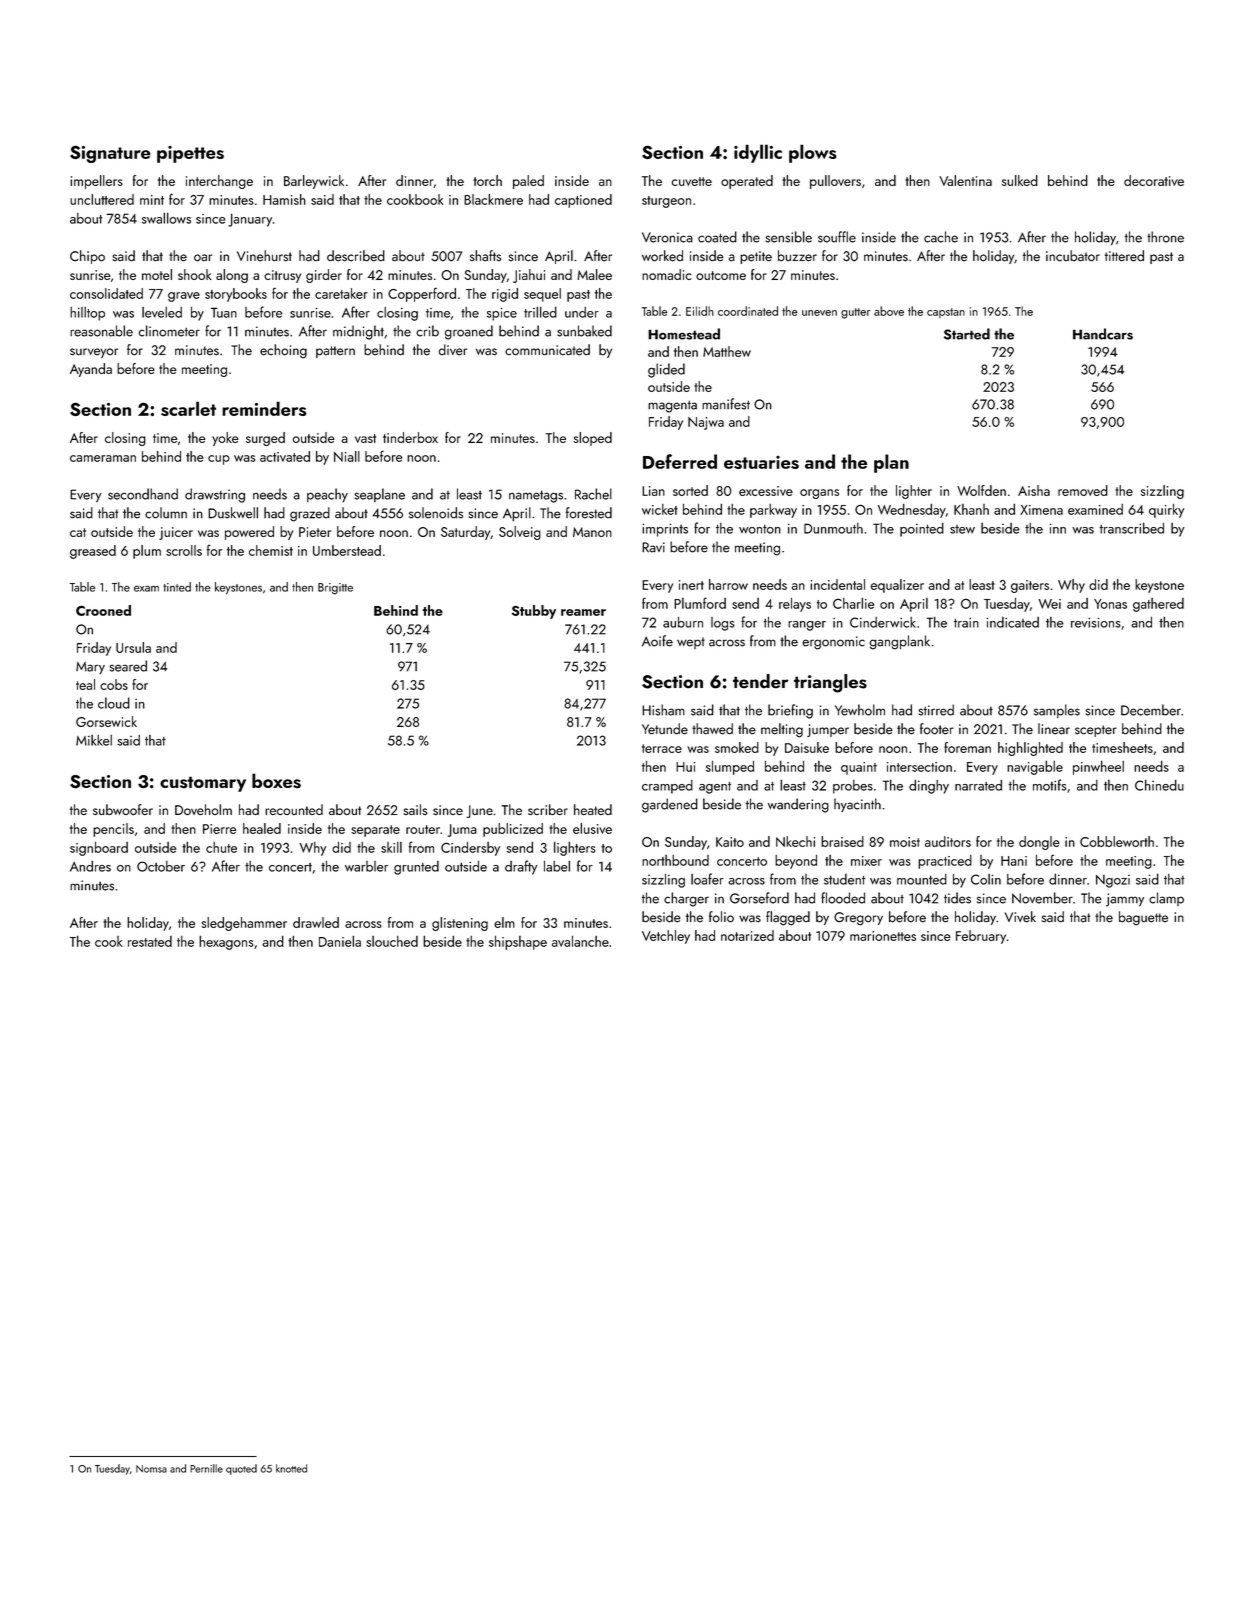  Describe the element at coordinates (905, 842) in the image. I see `moist` at that location.
